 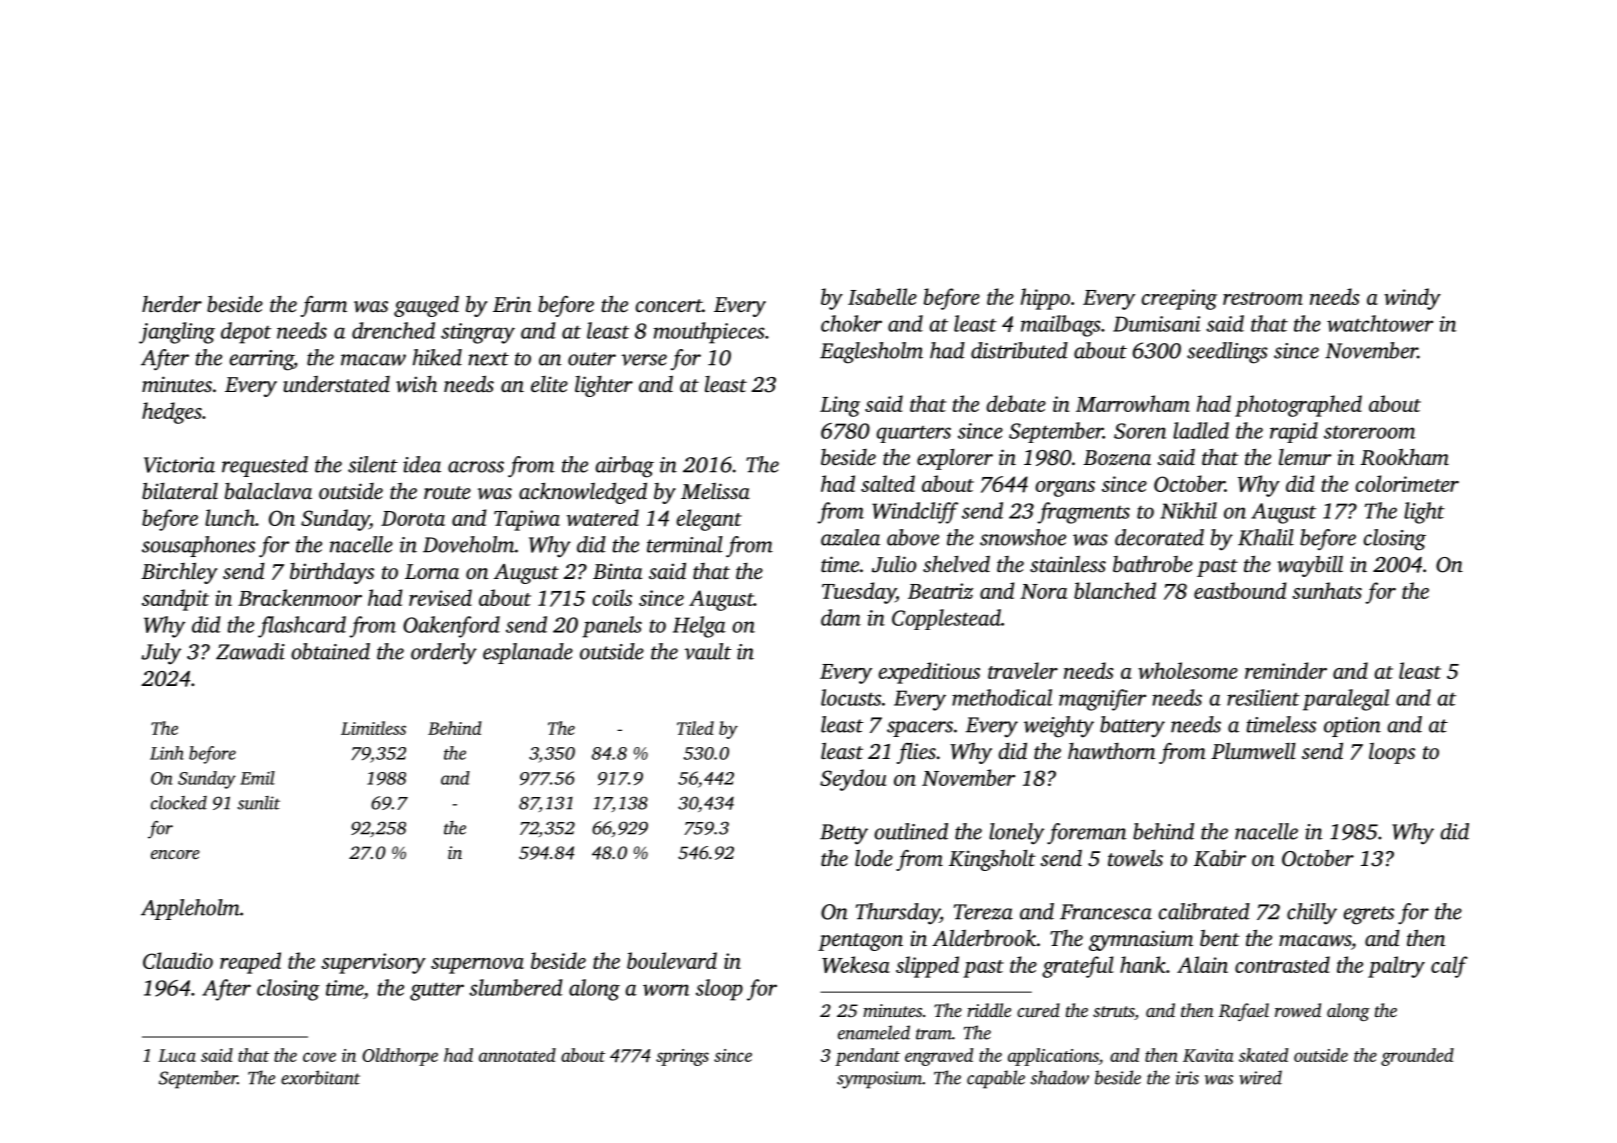 I want to click on farm, so click(x=324, y=306).
